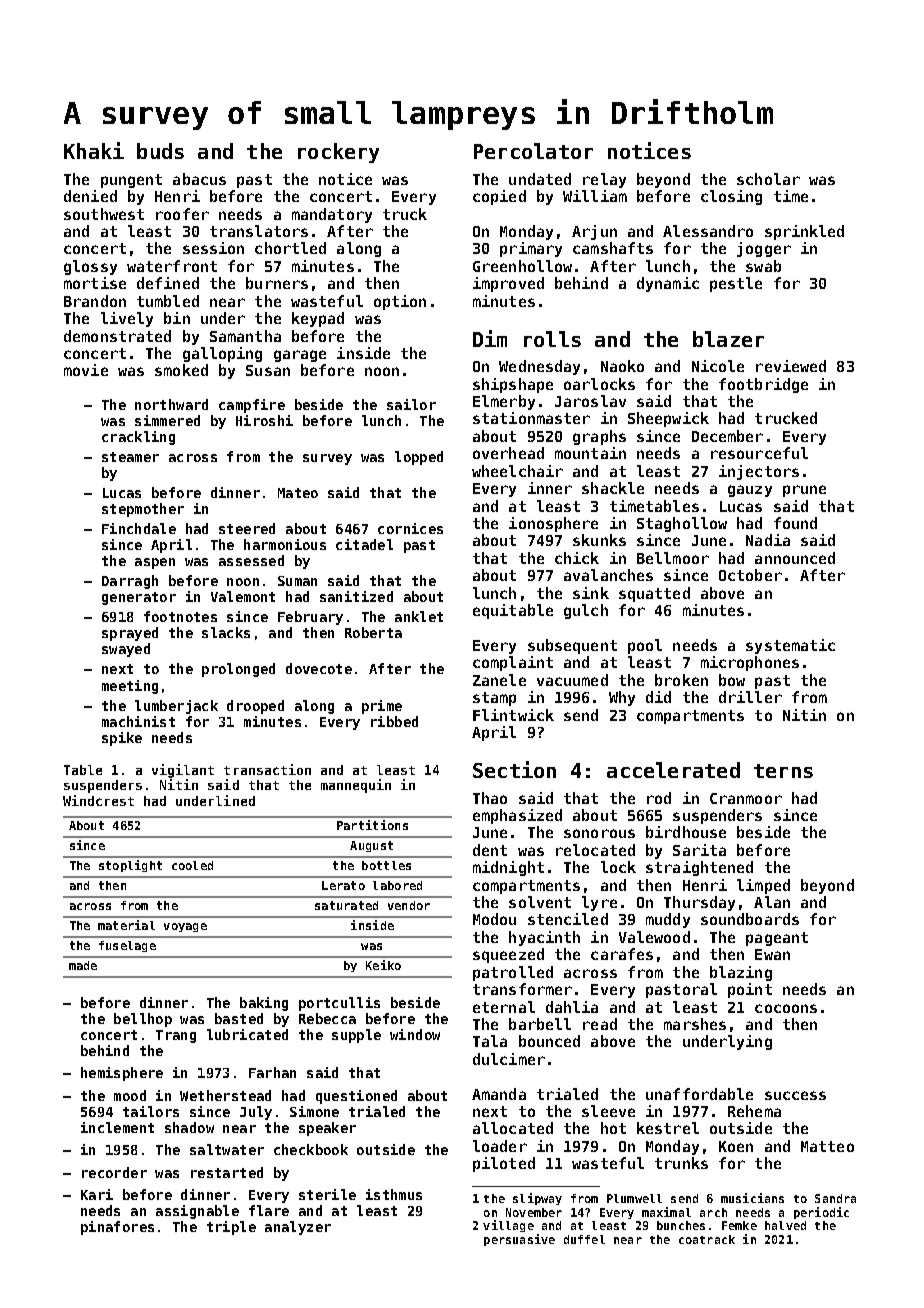 The height and width of the page is (1308, 924). What do you see at coordinates (707, 1239) in the page?
I see `coatrack` at bounding box center [707, 1239].
